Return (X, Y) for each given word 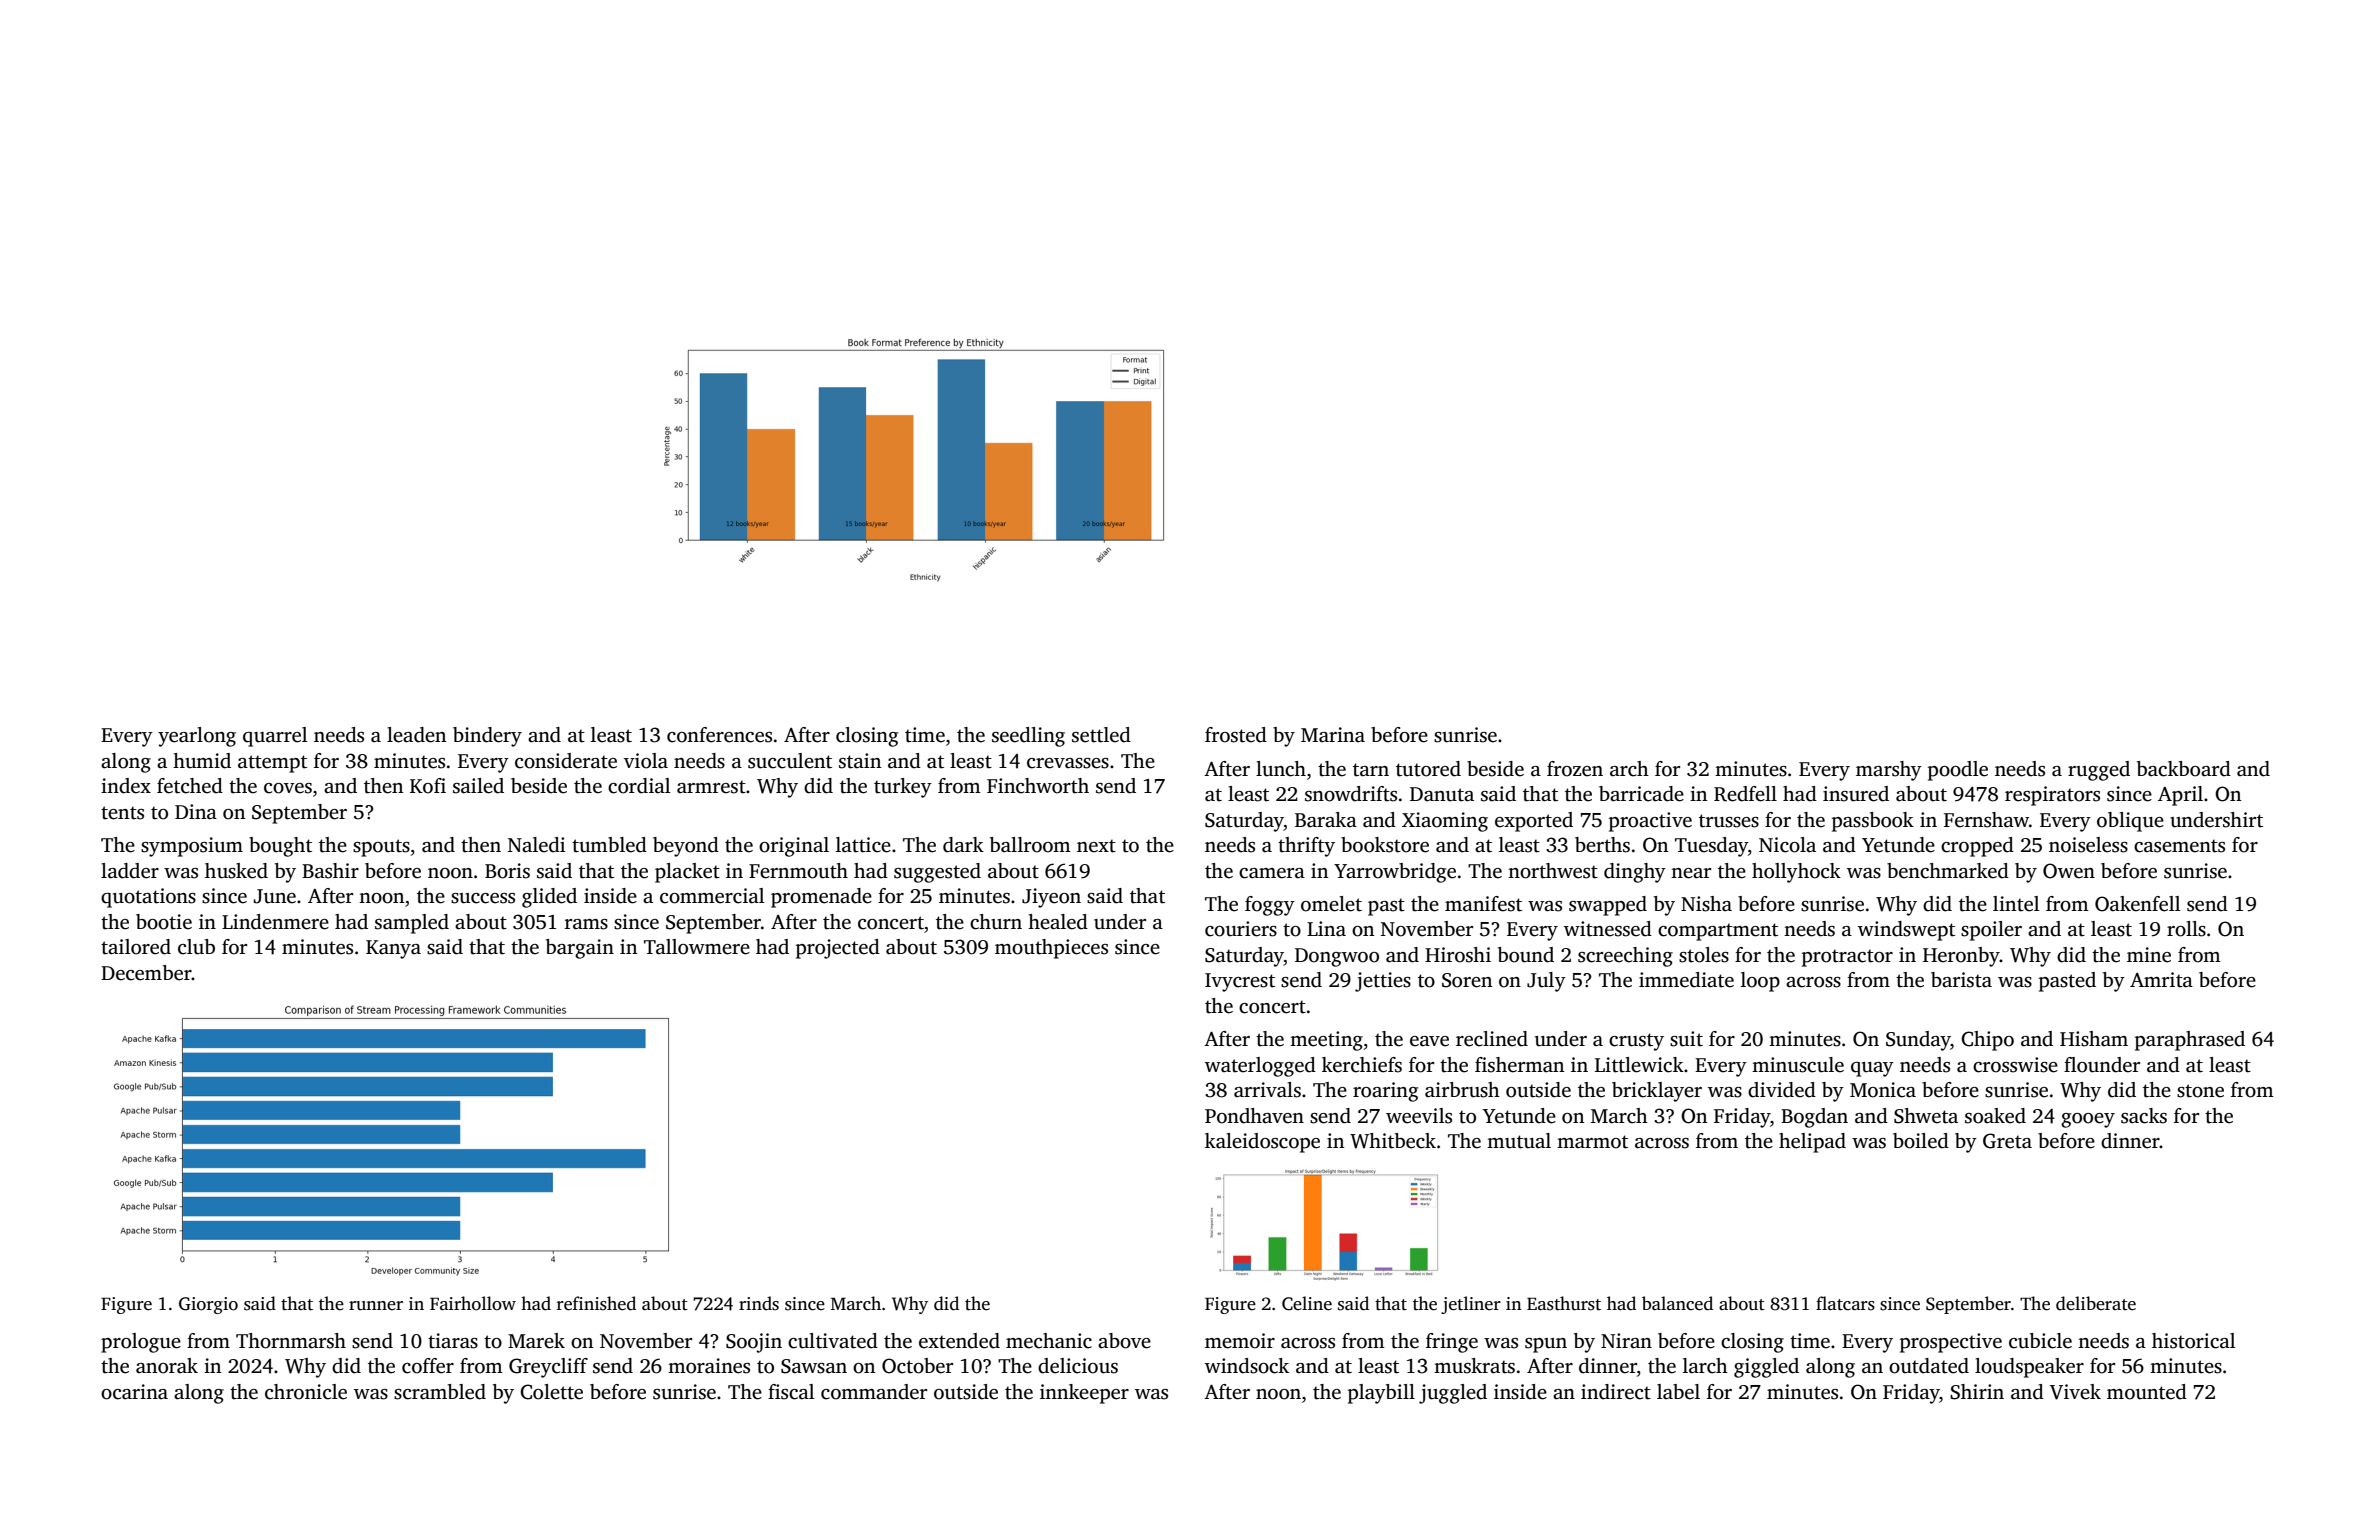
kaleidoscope (1262, 1143)
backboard (2184, 769)
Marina (1333, 734)
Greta (2007, 1141)
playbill (1381, 1394)
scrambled (440, 1392)
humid (202, 761)
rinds (759, 1303)
